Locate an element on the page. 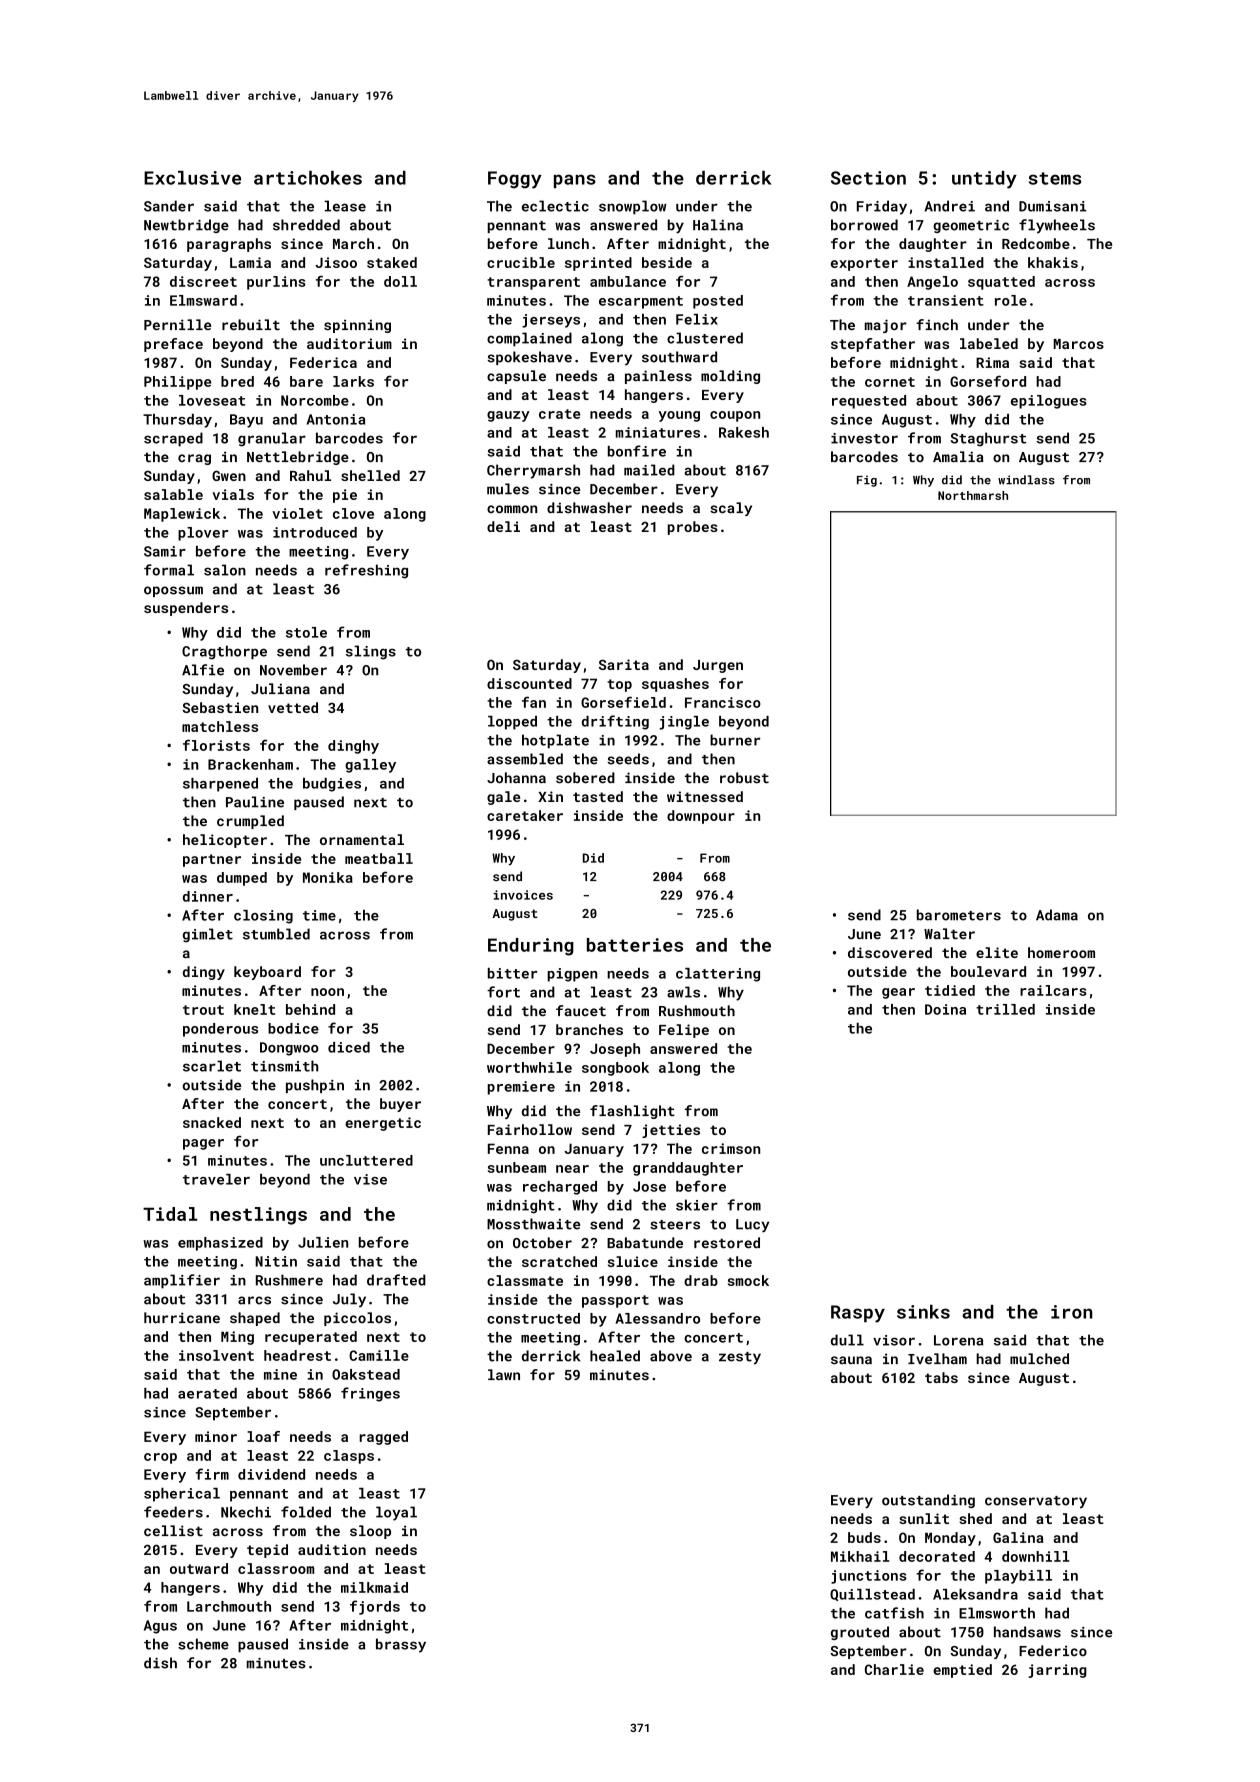 The image size is (1260, 1782). crop is located at coordinates (160, 1458).
